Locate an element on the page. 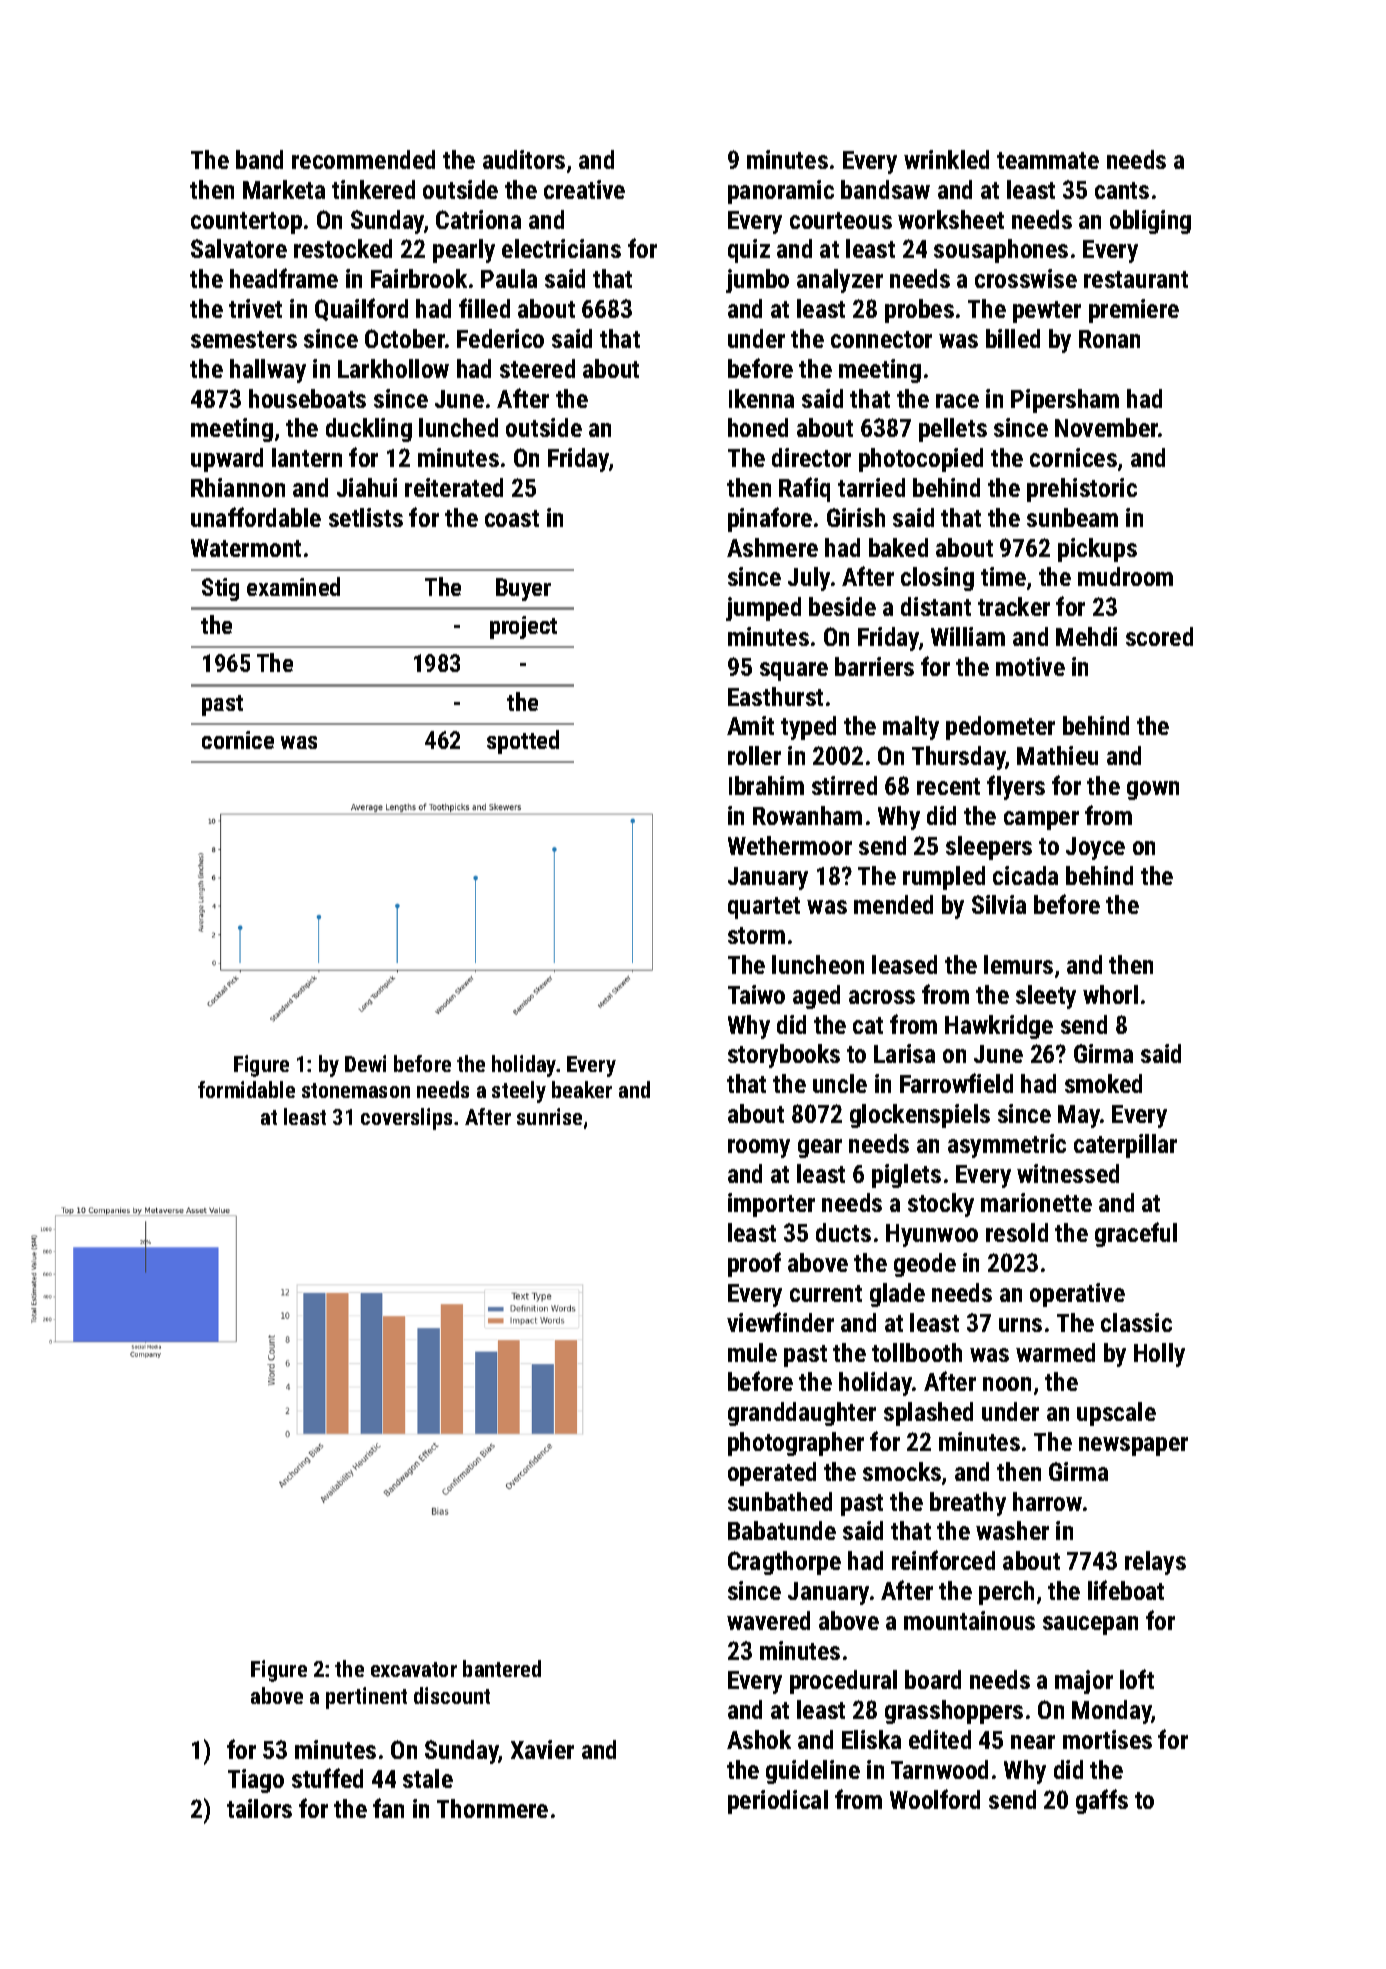 The height and width of the image is (1969, 1386). Tiago is located at coordinates (256, 1781).
